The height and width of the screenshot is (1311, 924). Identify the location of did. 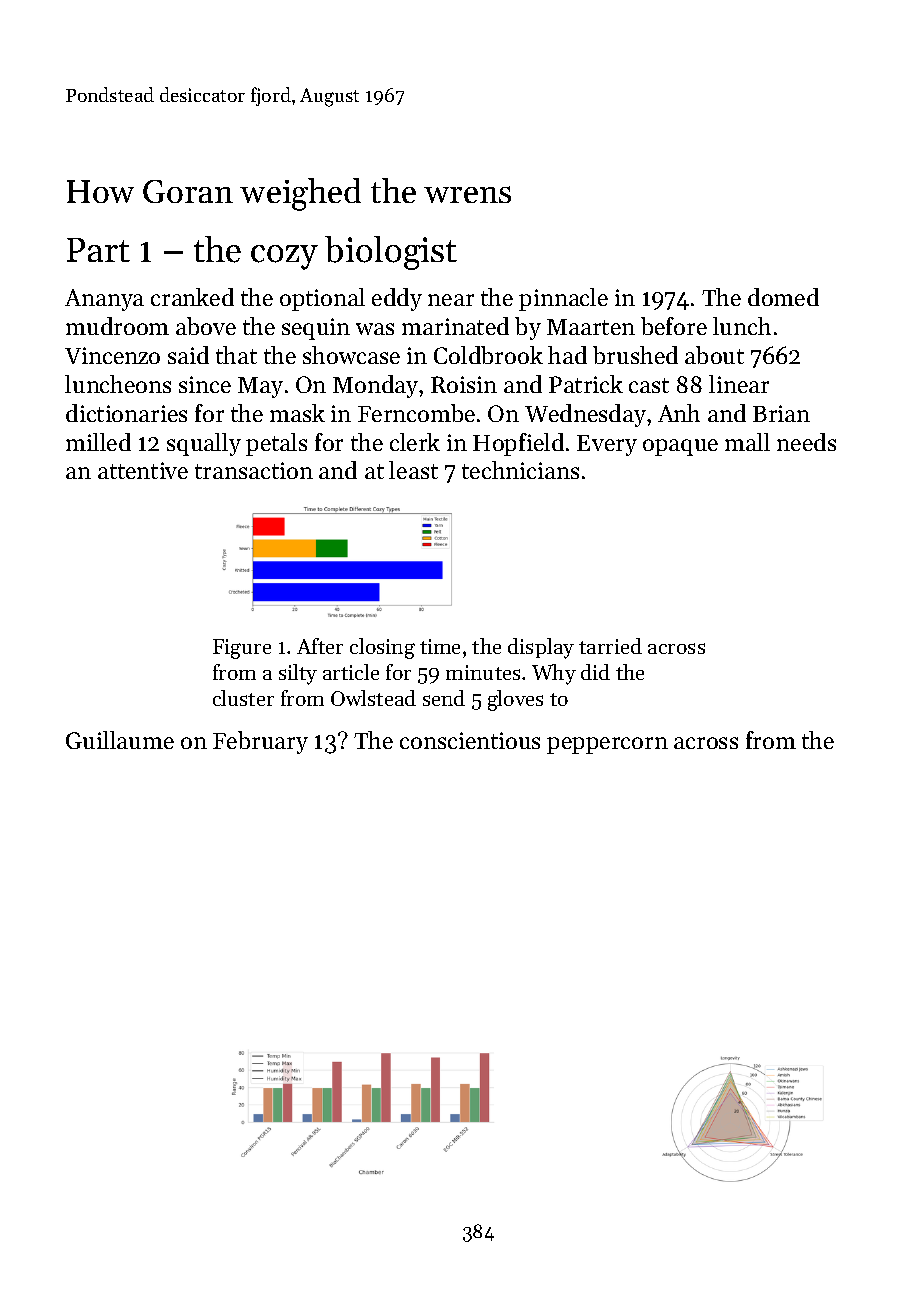
(595, 672).
